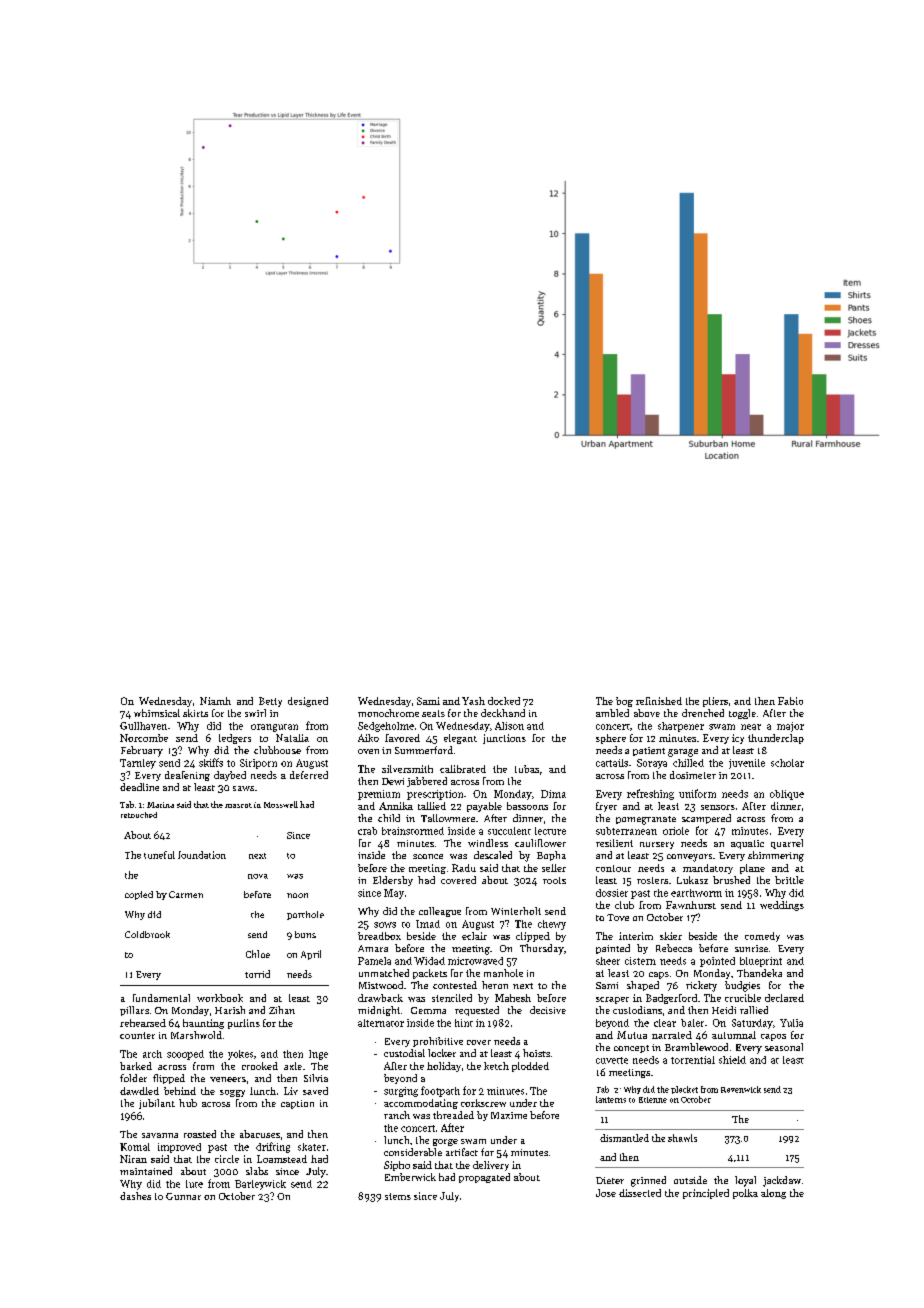 Image resolution: width=924 pixels, height=1308 pixels. Describe the element at coordinates (762, 937) in the document. I see `comedy` at that location.
